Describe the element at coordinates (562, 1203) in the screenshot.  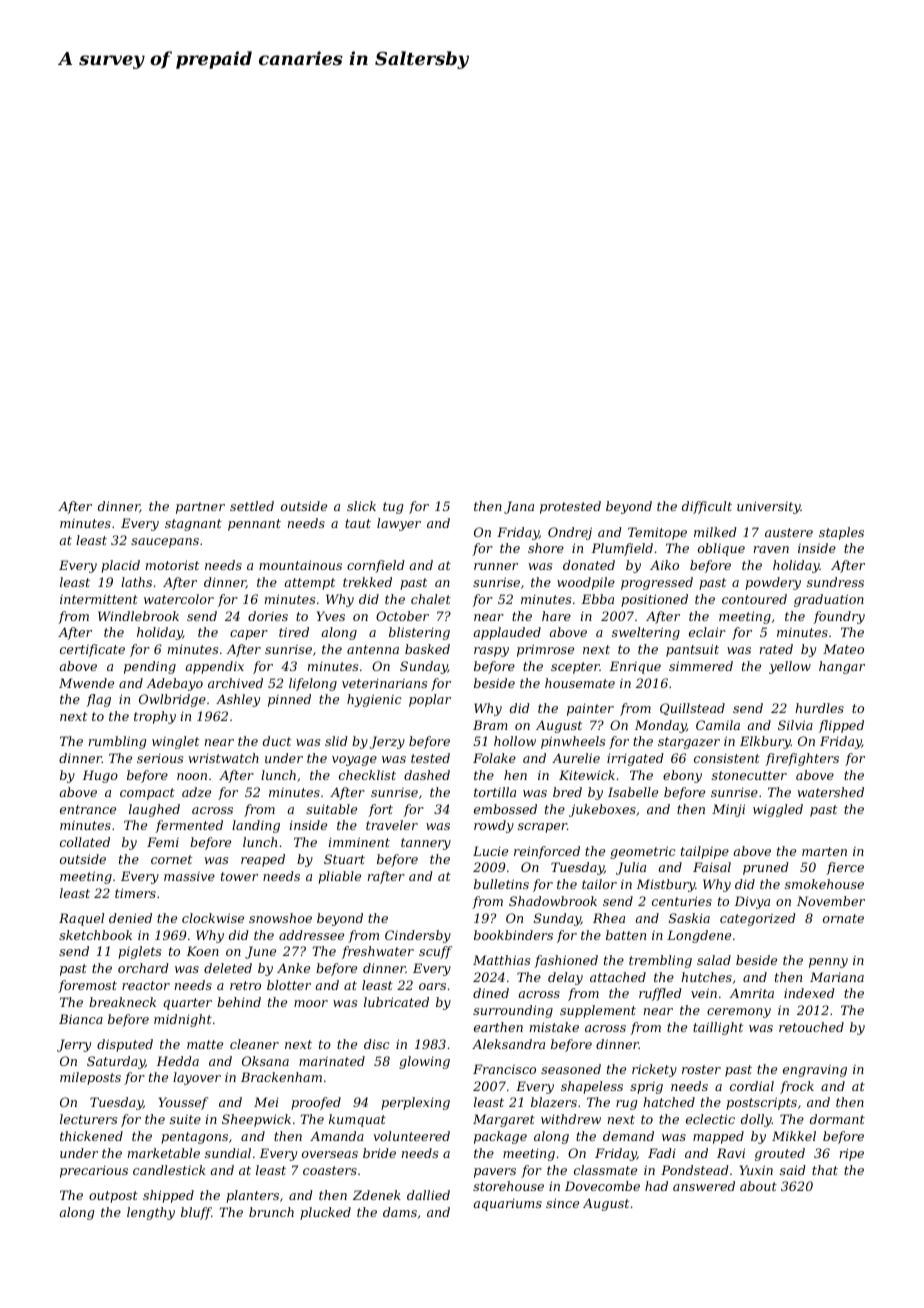
I see `since` at that location.
